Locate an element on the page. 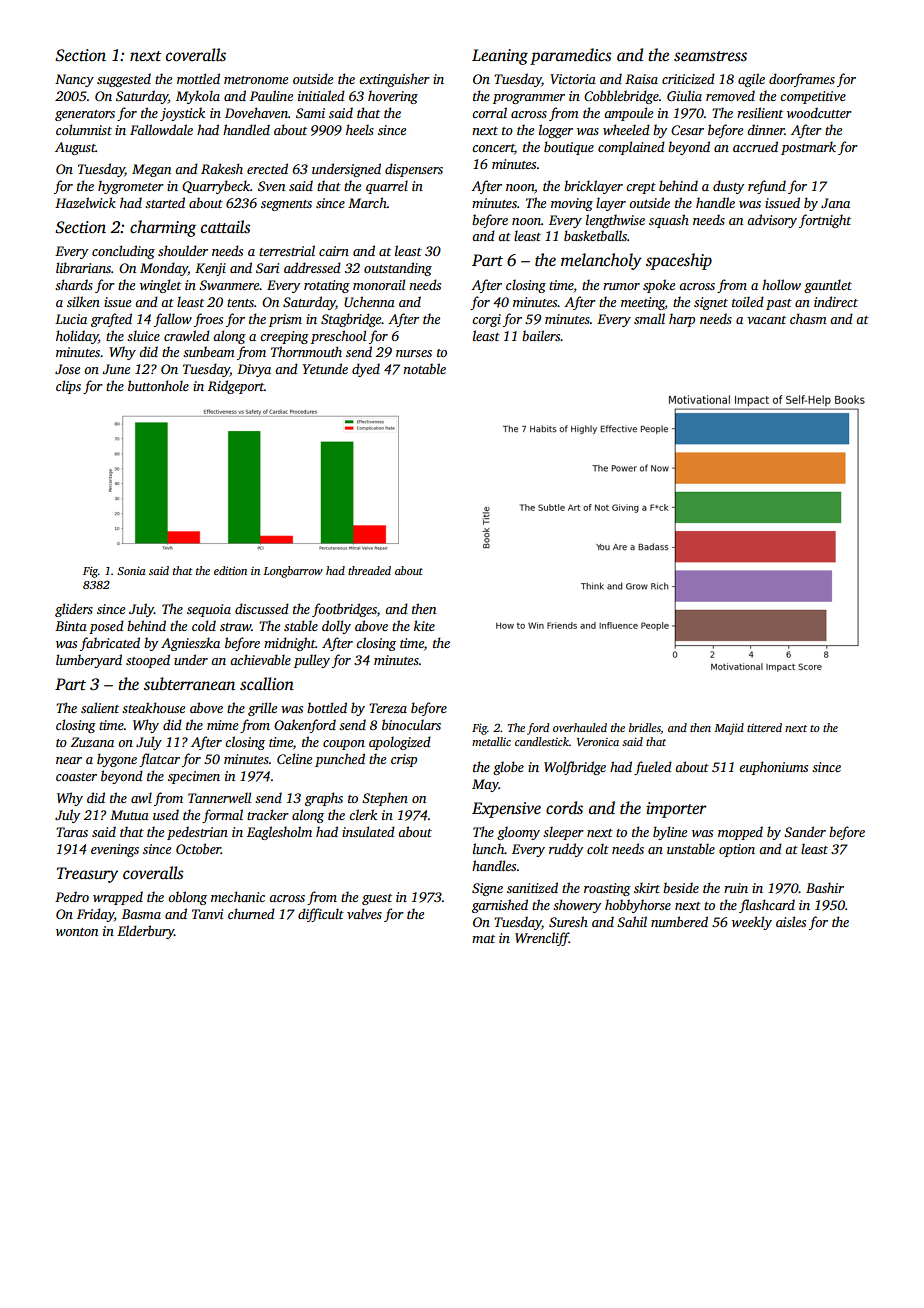  vacant is located at coordinates (766, 320).
